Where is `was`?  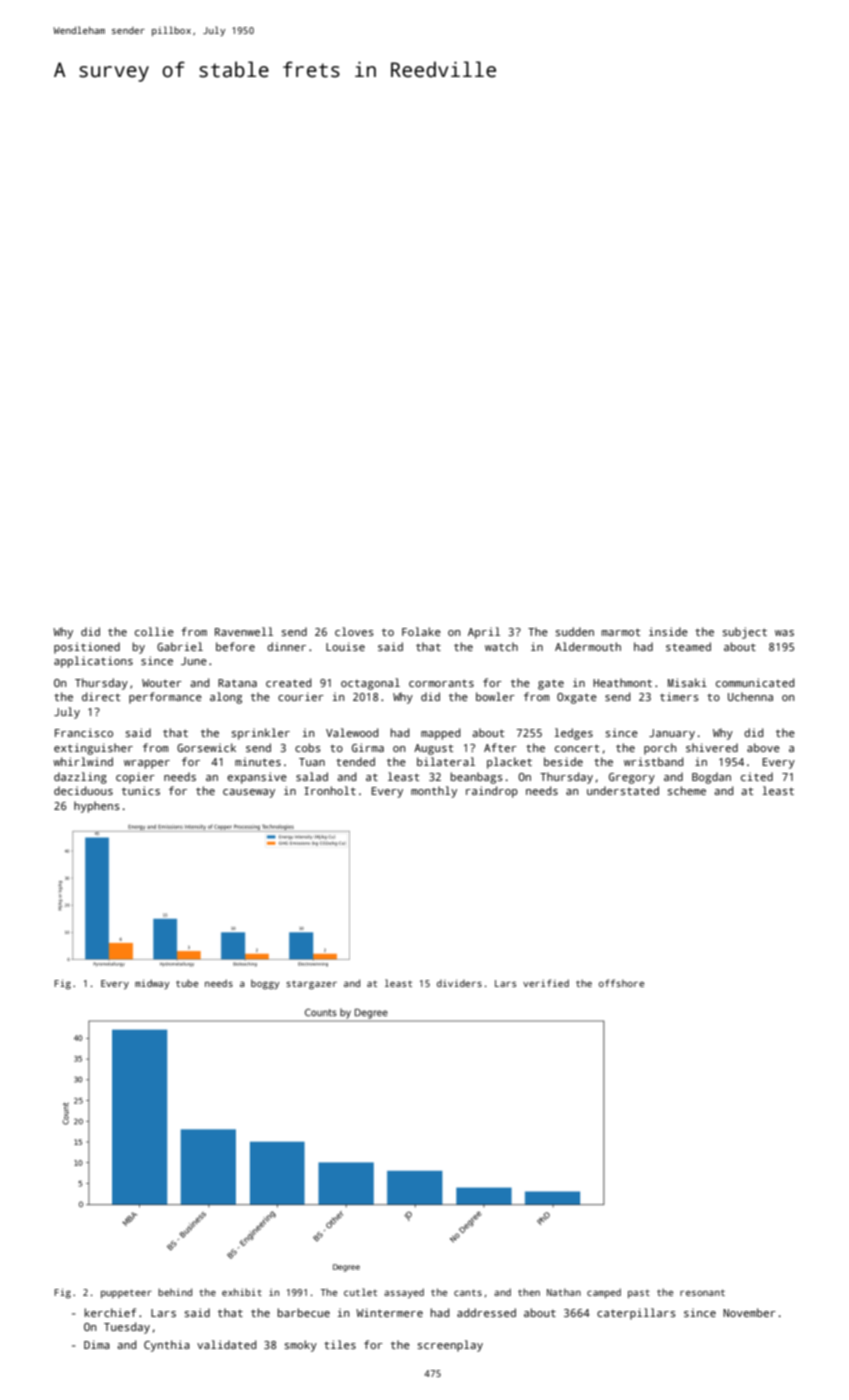
was is located at coordinates (784, 633).
